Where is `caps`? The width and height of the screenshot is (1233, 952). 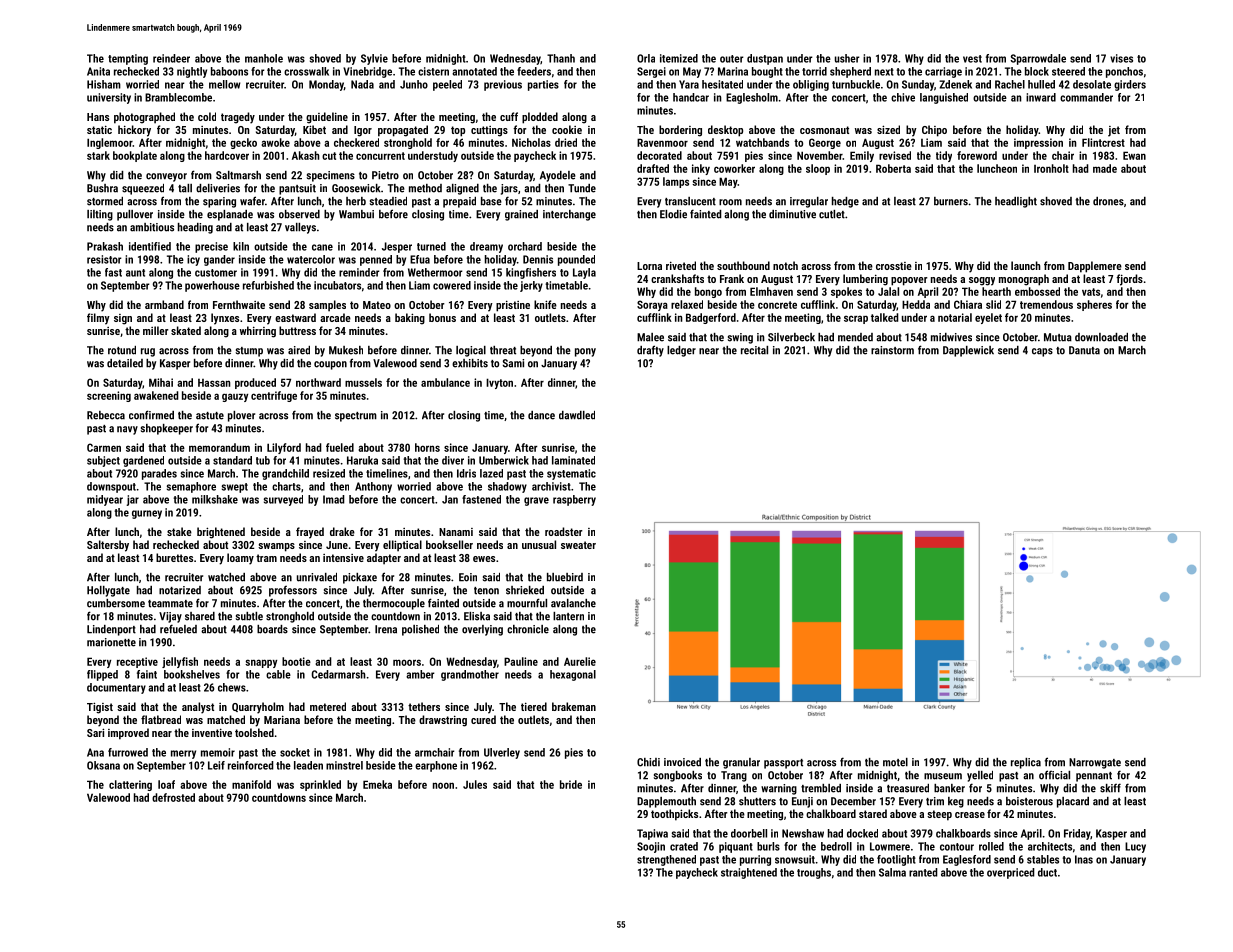 caps is located at coordinates (1042, 352).
